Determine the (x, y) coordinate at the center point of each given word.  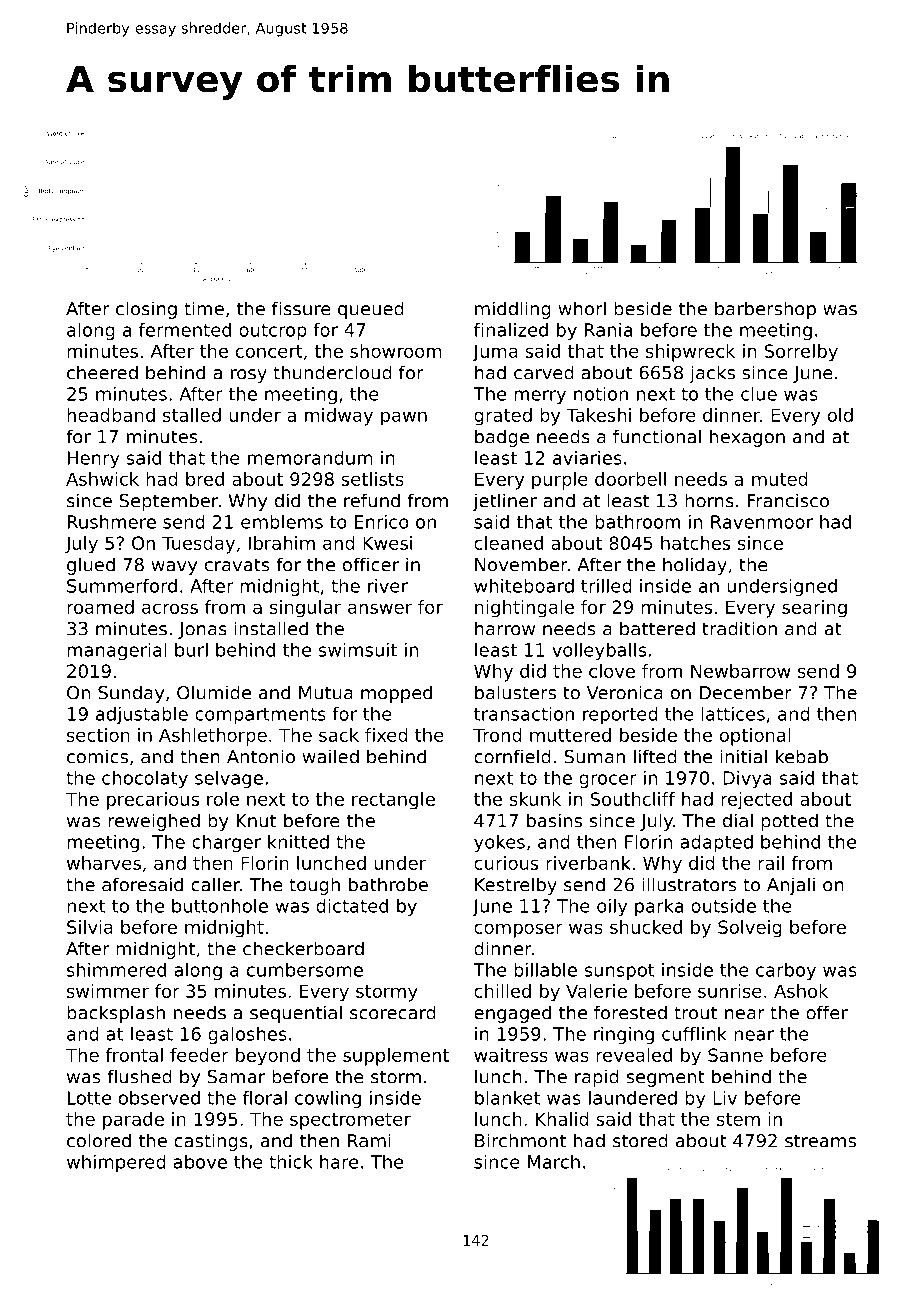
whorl (582, 308)
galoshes (247, 1035)
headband (111, 415)
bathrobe (388, 884)
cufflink (694, 1034)
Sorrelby (801, 353)
